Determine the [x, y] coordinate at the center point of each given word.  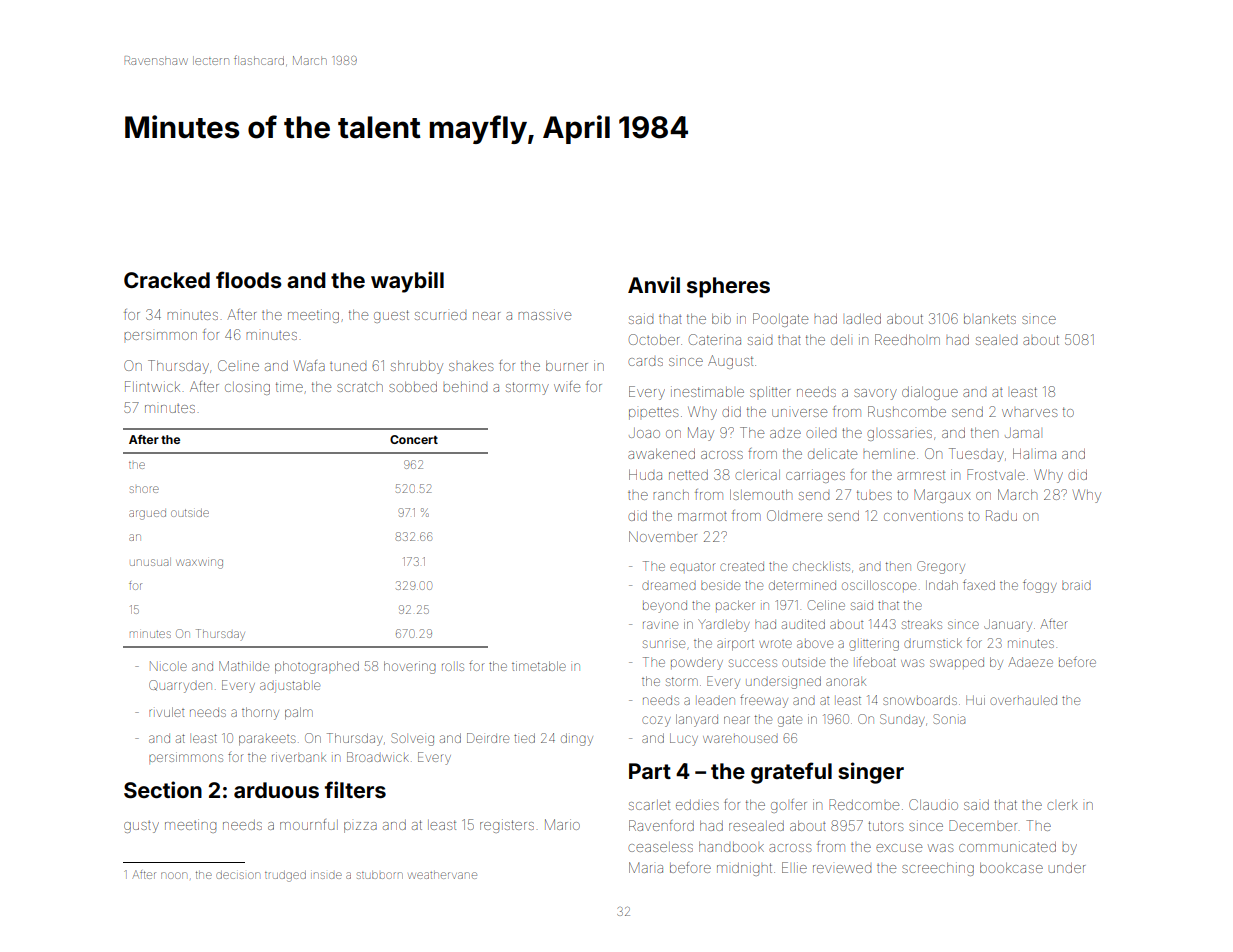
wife [567, 386]
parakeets [267, 740]
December [983, 825]
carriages [815, 476]
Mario [562, 824]
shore [144, 489]
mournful [309, 824]
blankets [990, 319]
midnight [744, 869]
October [654, 339]
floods [249, 279]
